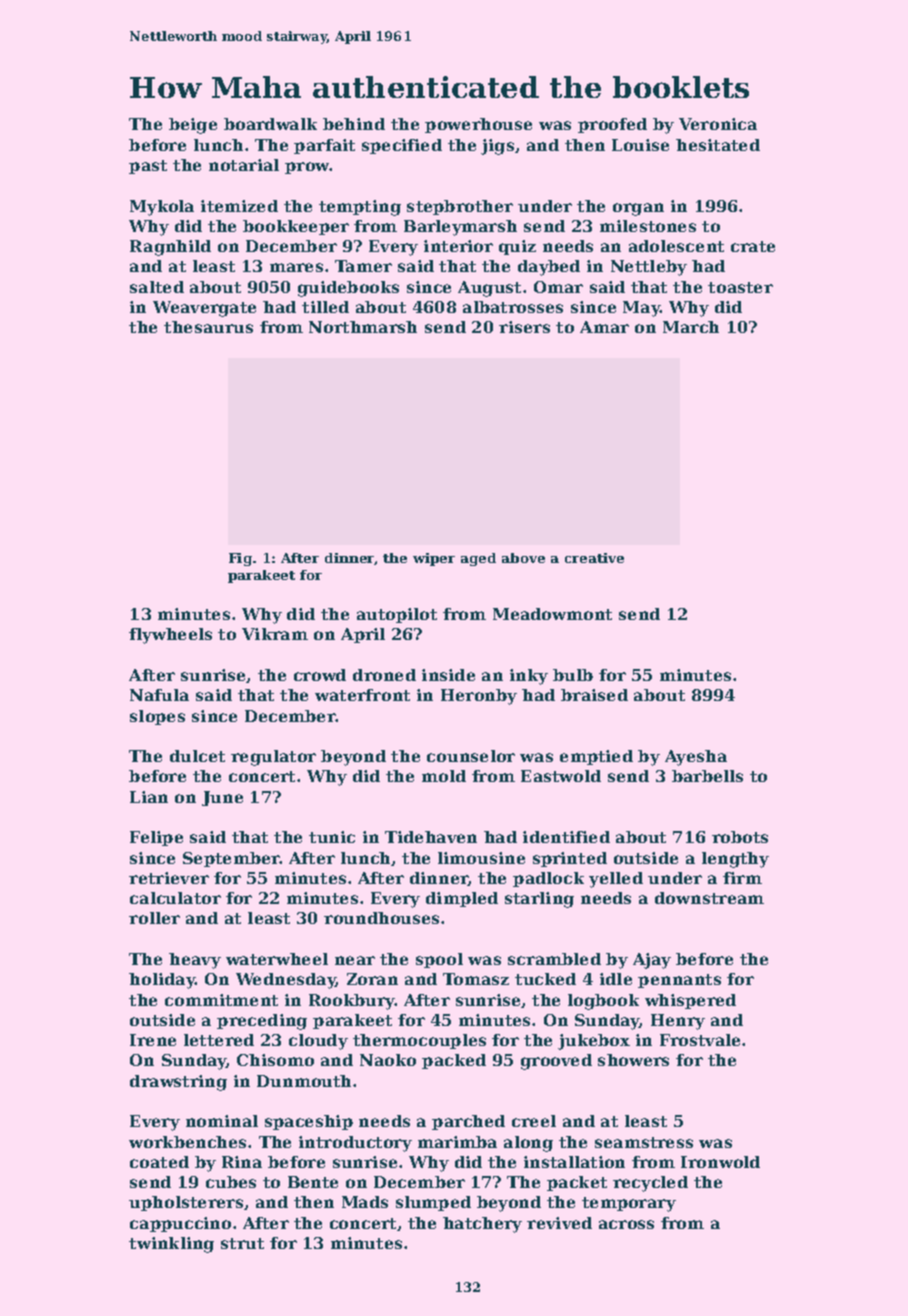  Describe the element at coordinates (604, 327) in the screenshot. I see `Amar` at that location.
